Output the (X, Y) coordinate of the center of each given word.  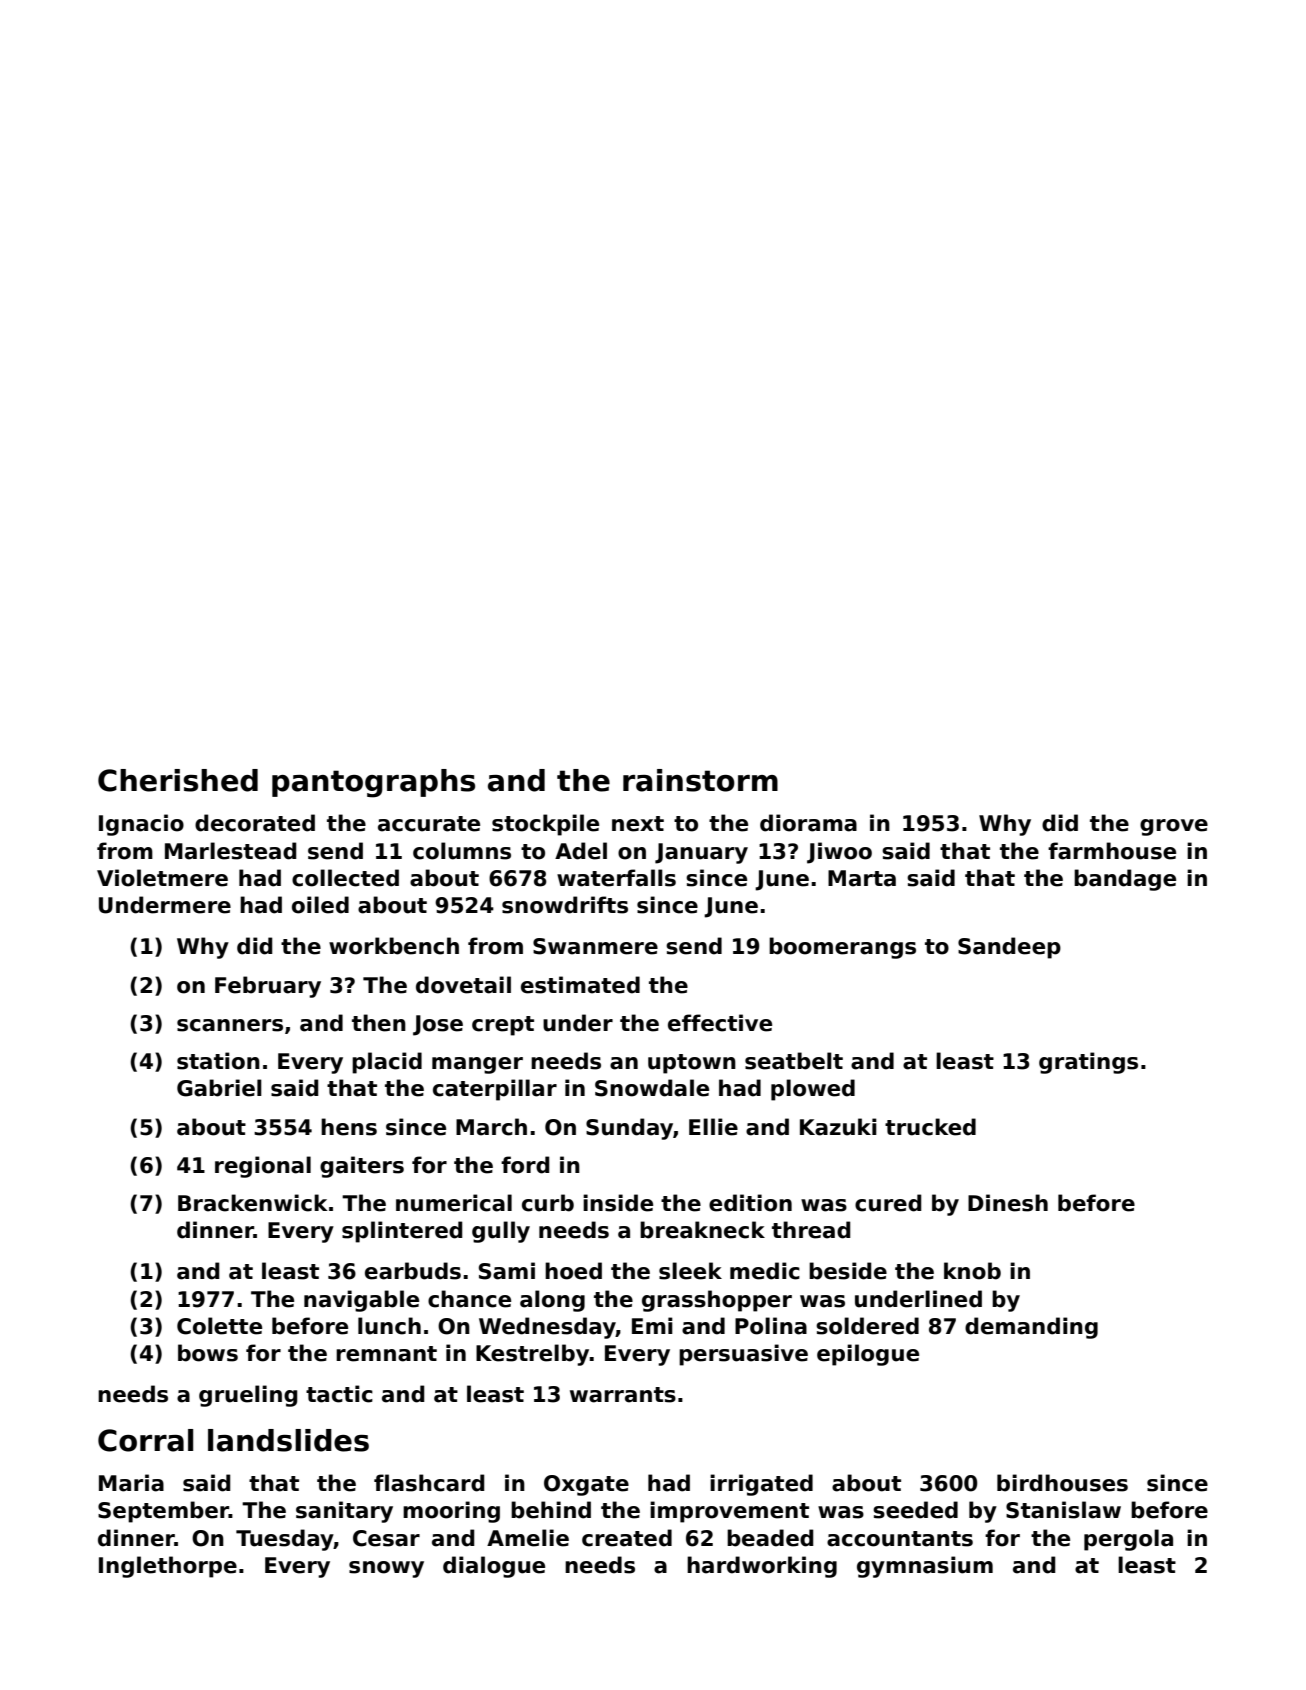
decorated (255, 823)
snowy (386, 1569)
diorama (808, 823)
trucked (930, 1127)
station (218, 1061)
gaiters (362, 1167)
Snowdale (652, 1088)
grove (1174, 827)
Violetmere (162, 878)
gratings (1088, 1063)
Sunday (629, 1129)
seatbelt (794, 1061)
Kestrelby (533, 1355)
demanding (1031, 1328)
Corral (145, 1440)
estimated (580, 985)
